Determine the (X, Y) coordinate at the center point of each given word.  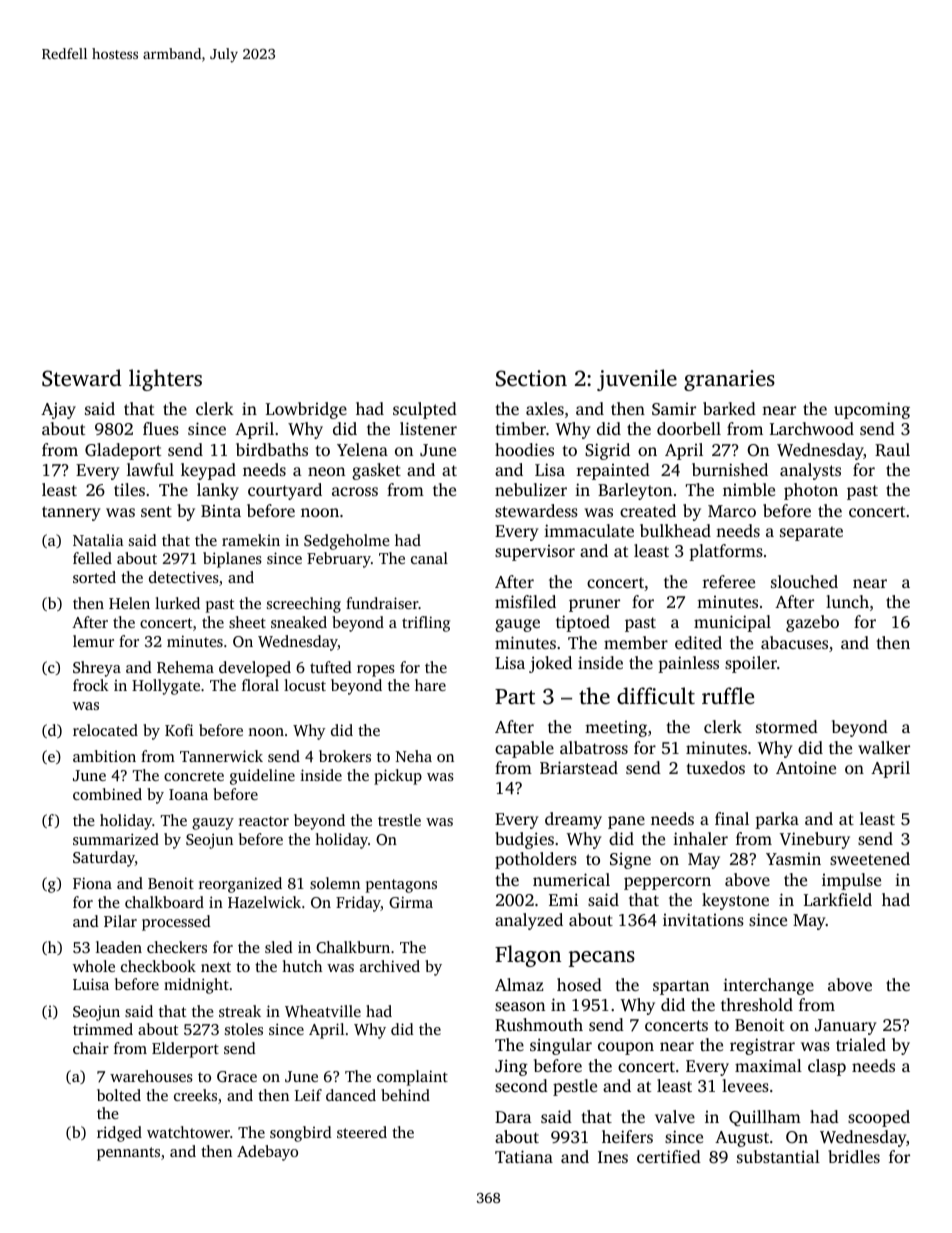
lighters (165, 380)
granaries (729, 380)
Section (531, 378)
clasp (827, 1067)
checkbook (158, 966)
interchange (768, 986)
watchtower (188, 1132)
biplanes (232, 560)
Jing (511, 1067)
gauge (517, 625)
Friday (358, 904)
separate (811, 533)
